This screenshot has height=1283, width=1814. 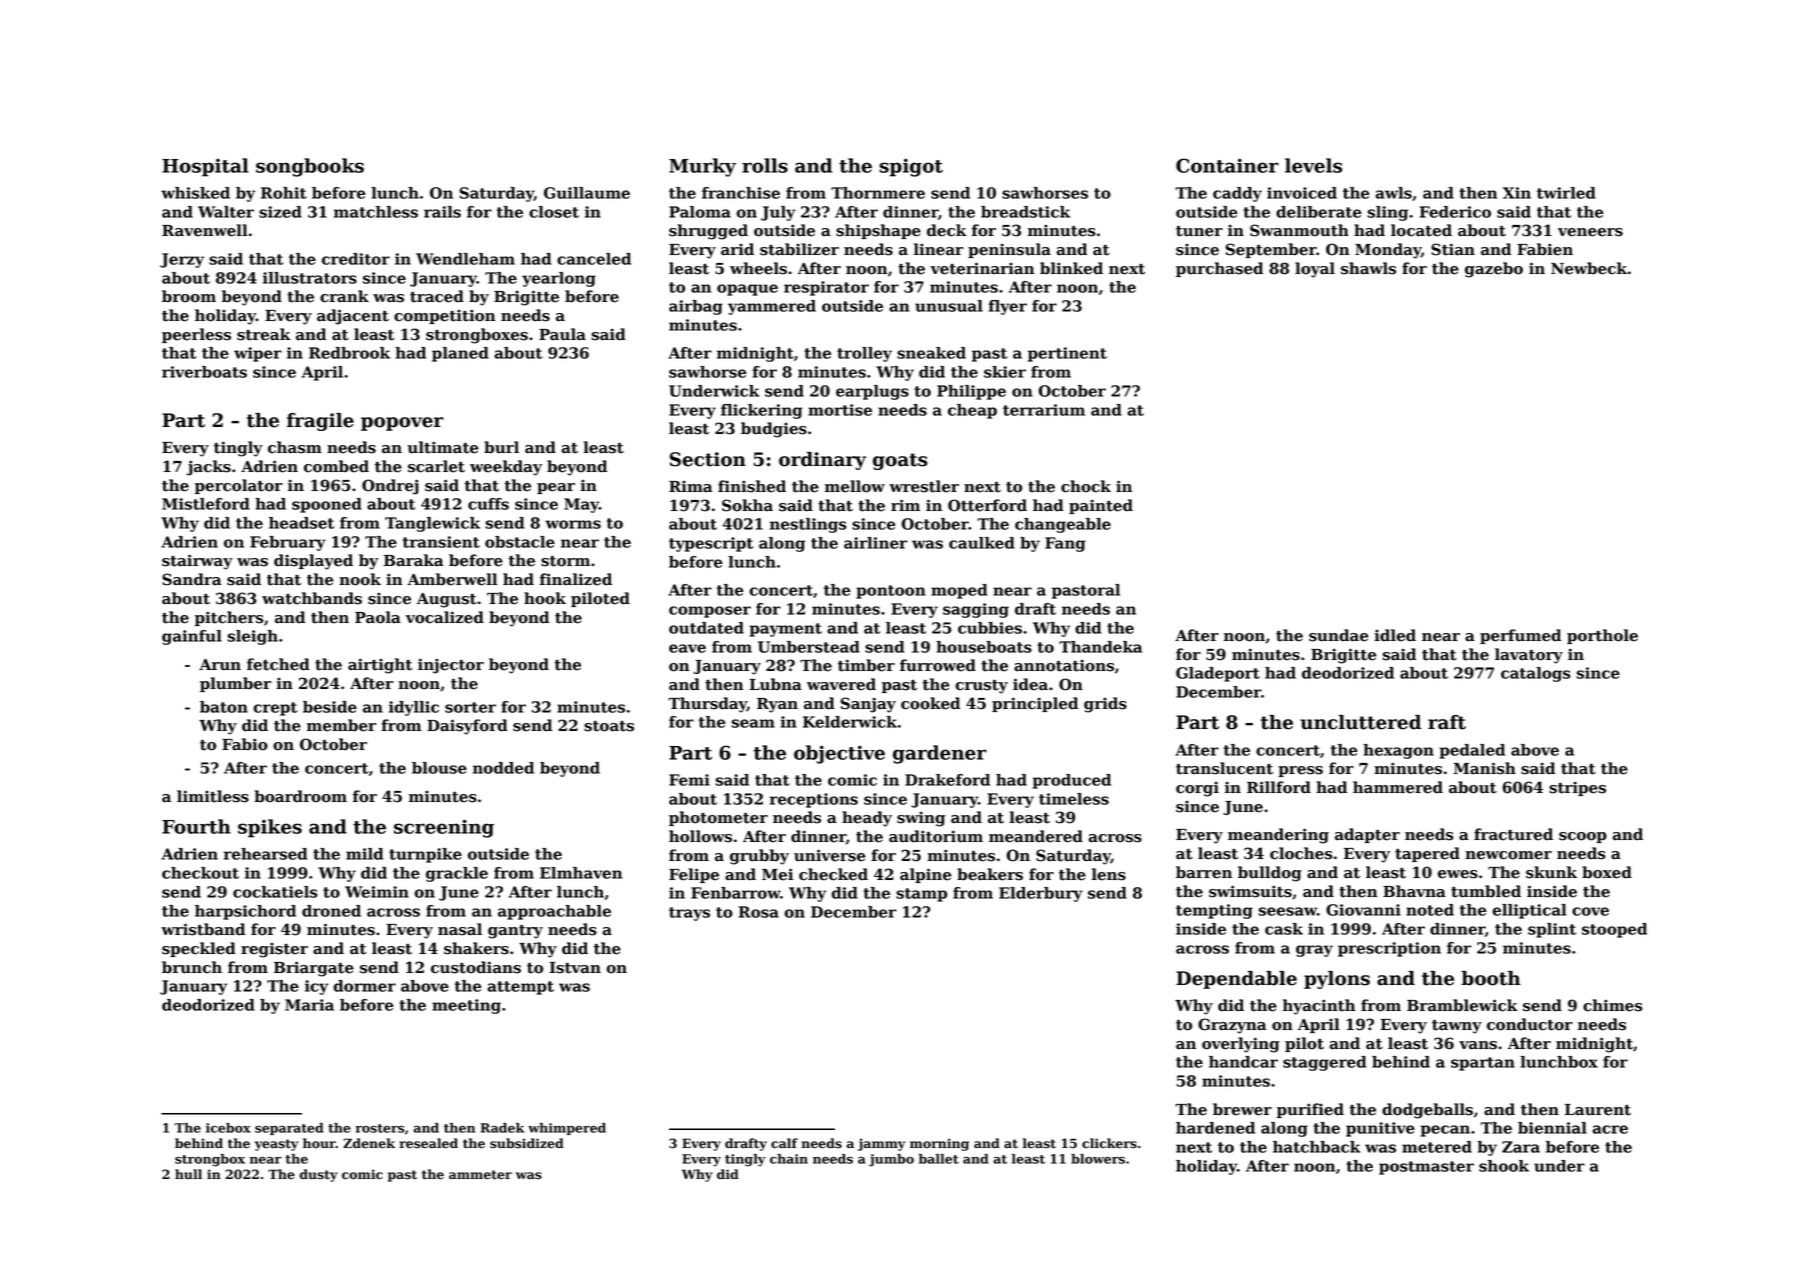 What do you see at coordinates (762, 411) in the screenshot?
I see `flickering` at bounding box center [762, 411].
